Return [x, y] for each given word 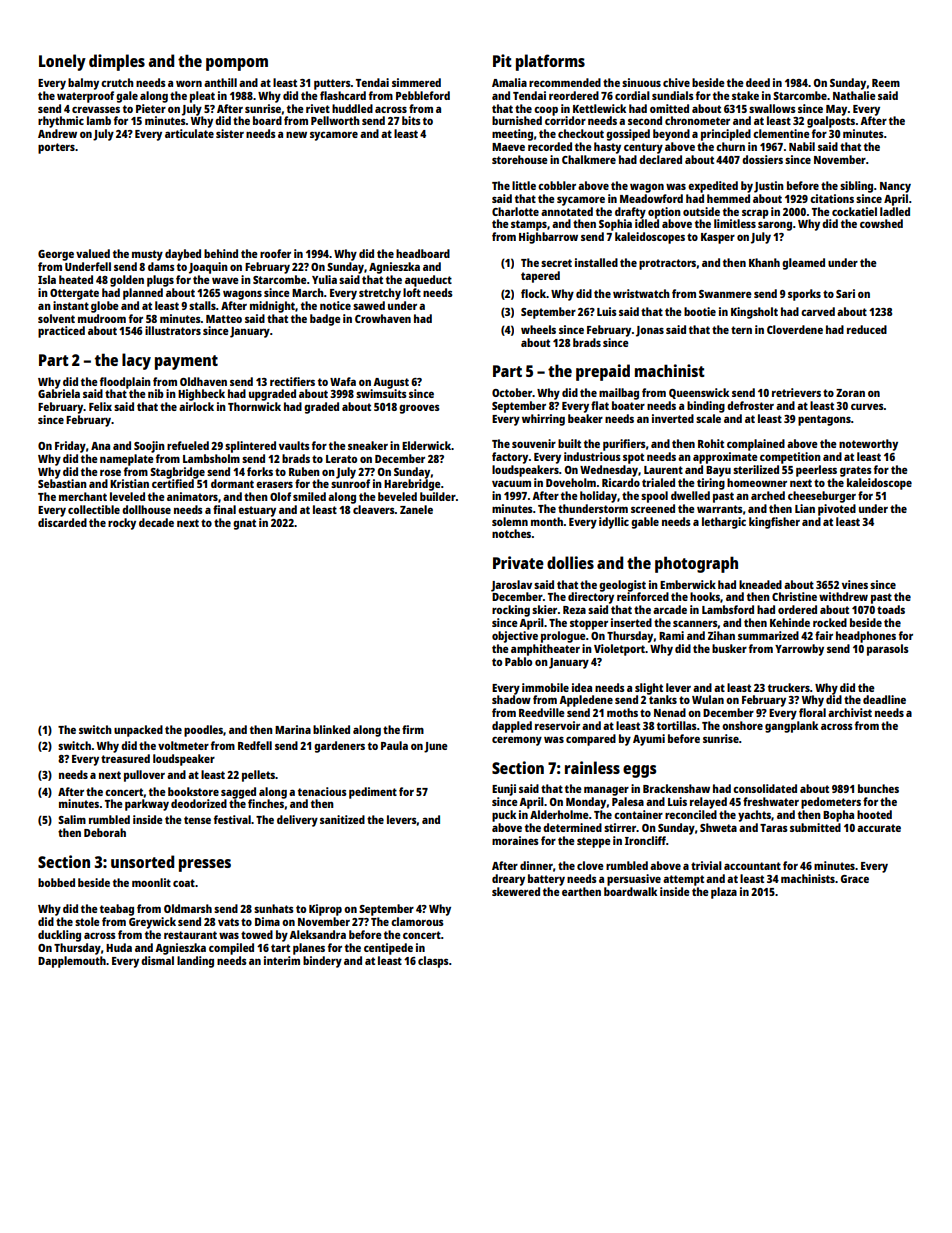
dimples [117, 62]
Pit [502, 60]
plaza [724, 893]
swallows [772, 108]
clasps [433, 962]
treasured [125, 758]
